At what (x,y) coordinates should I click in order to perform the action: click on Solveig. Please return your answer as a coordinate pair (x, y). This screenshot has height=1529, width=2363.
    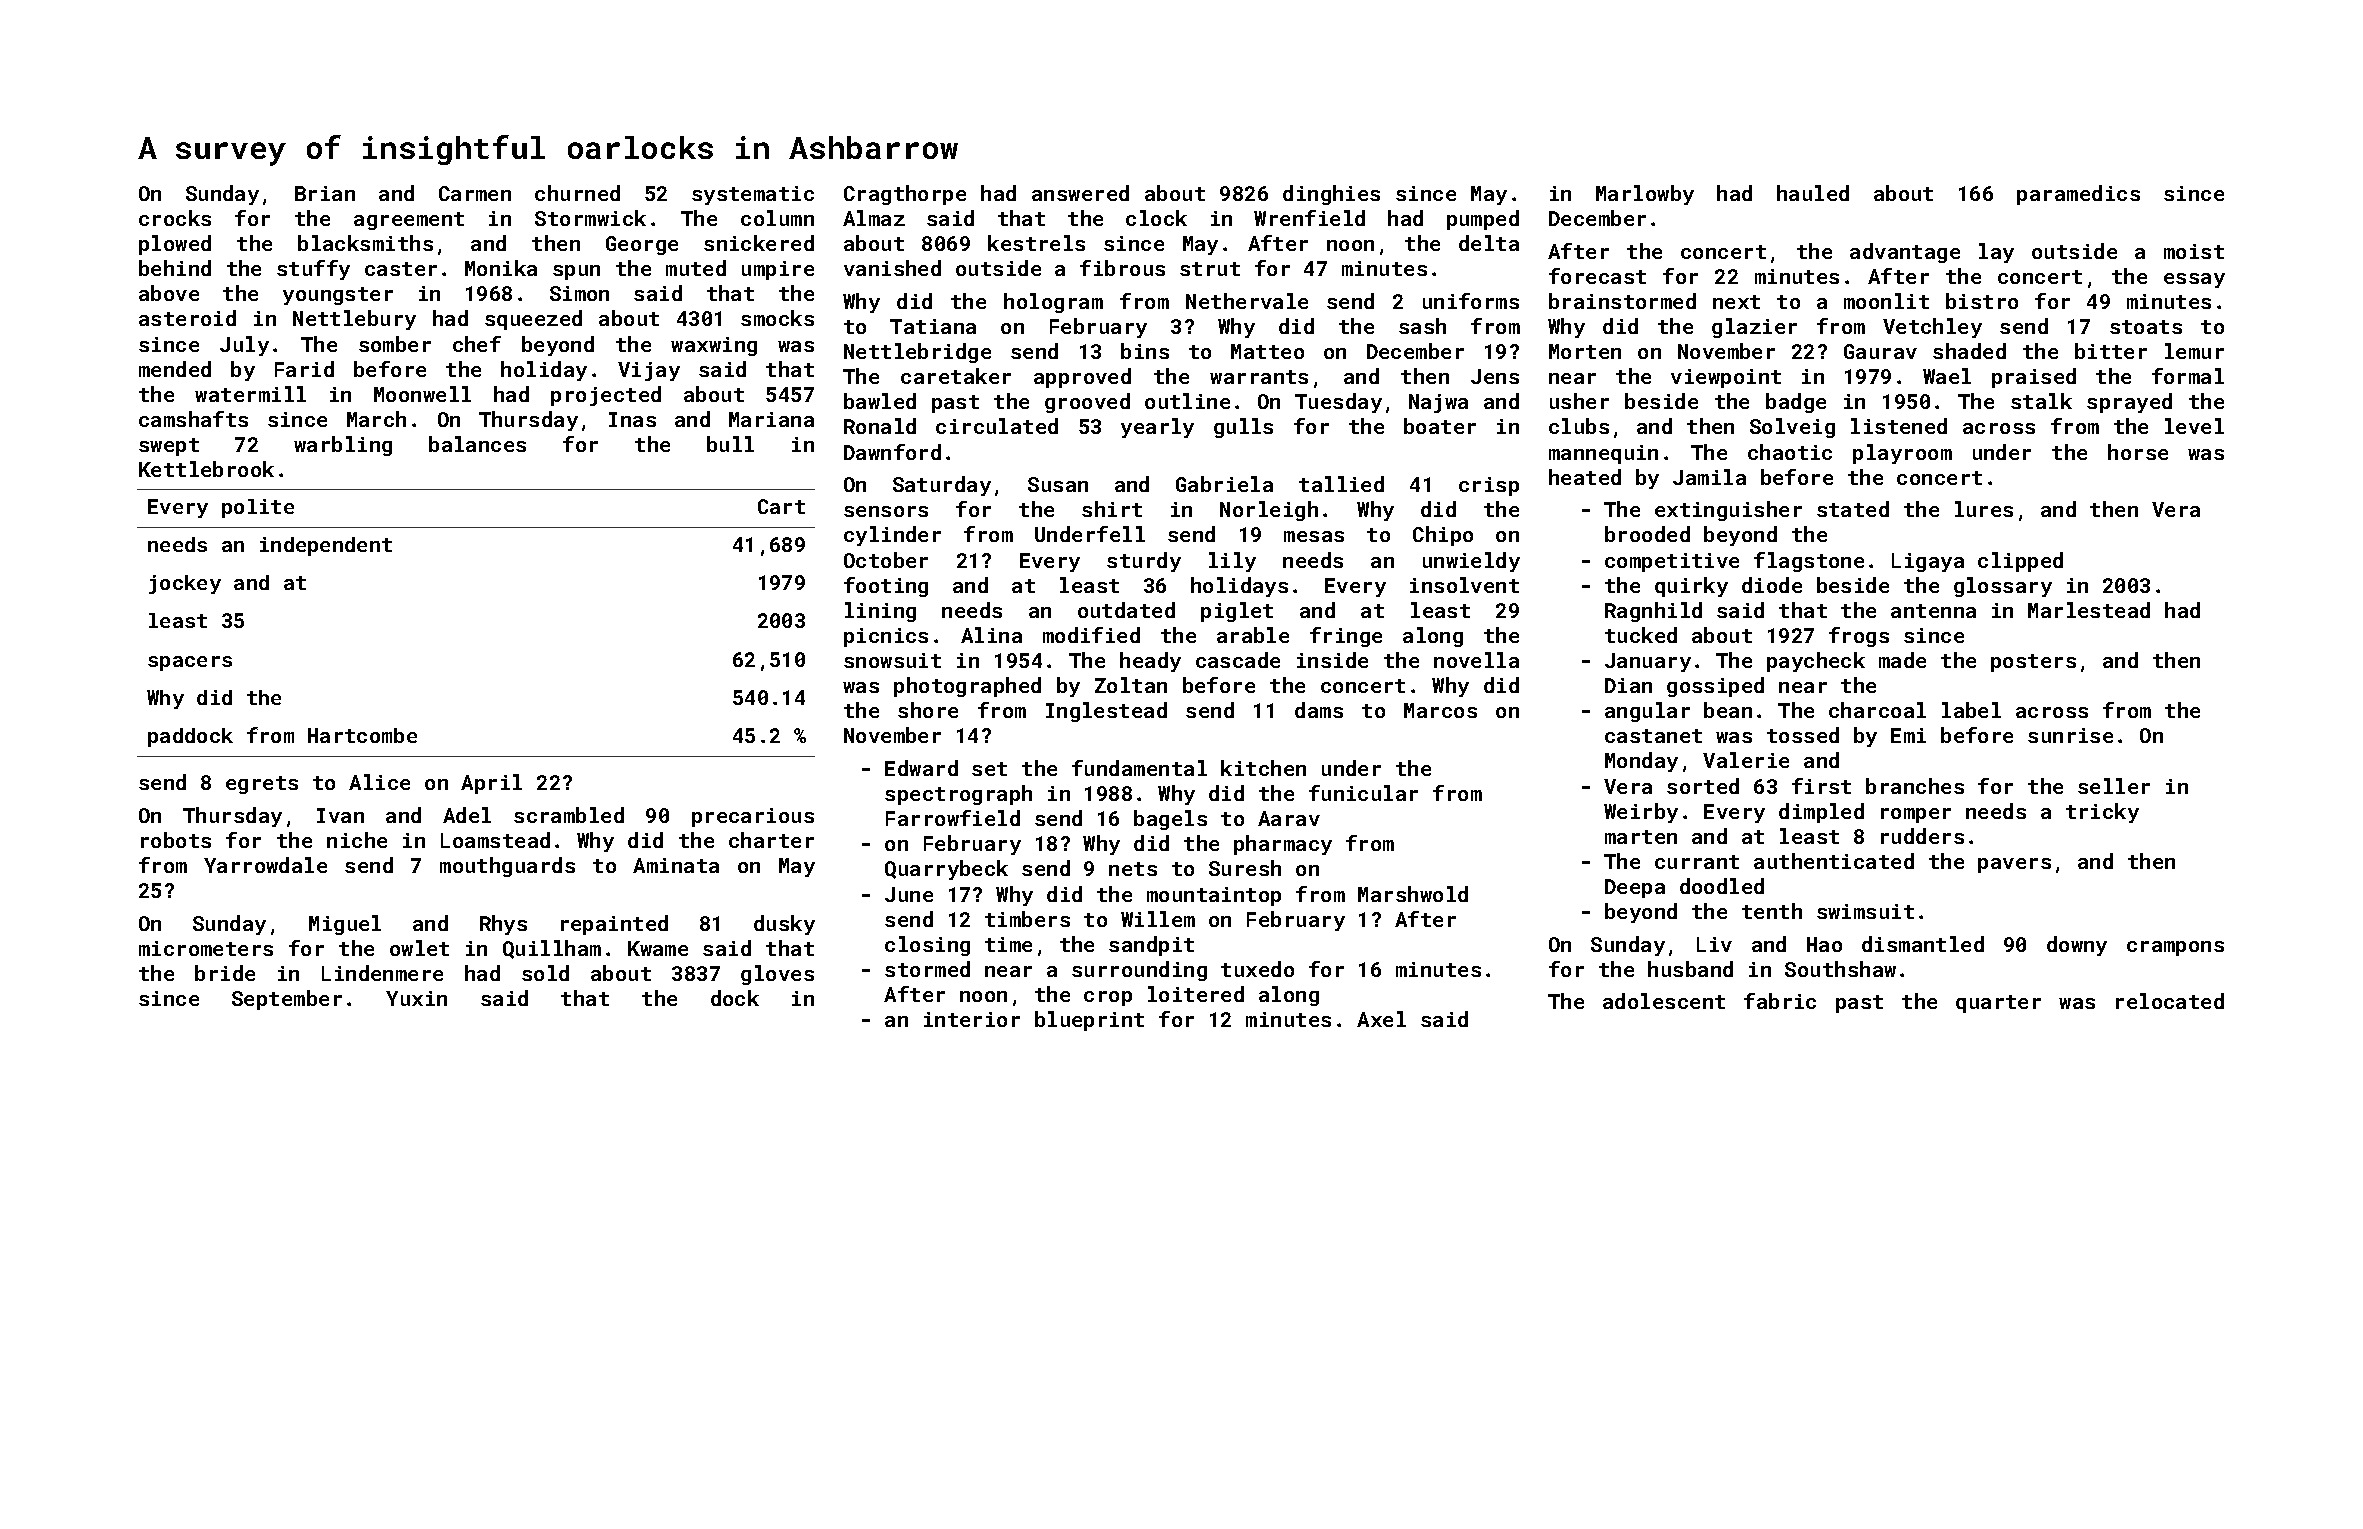
    Looking at the image, I should click on (1792, 428).
